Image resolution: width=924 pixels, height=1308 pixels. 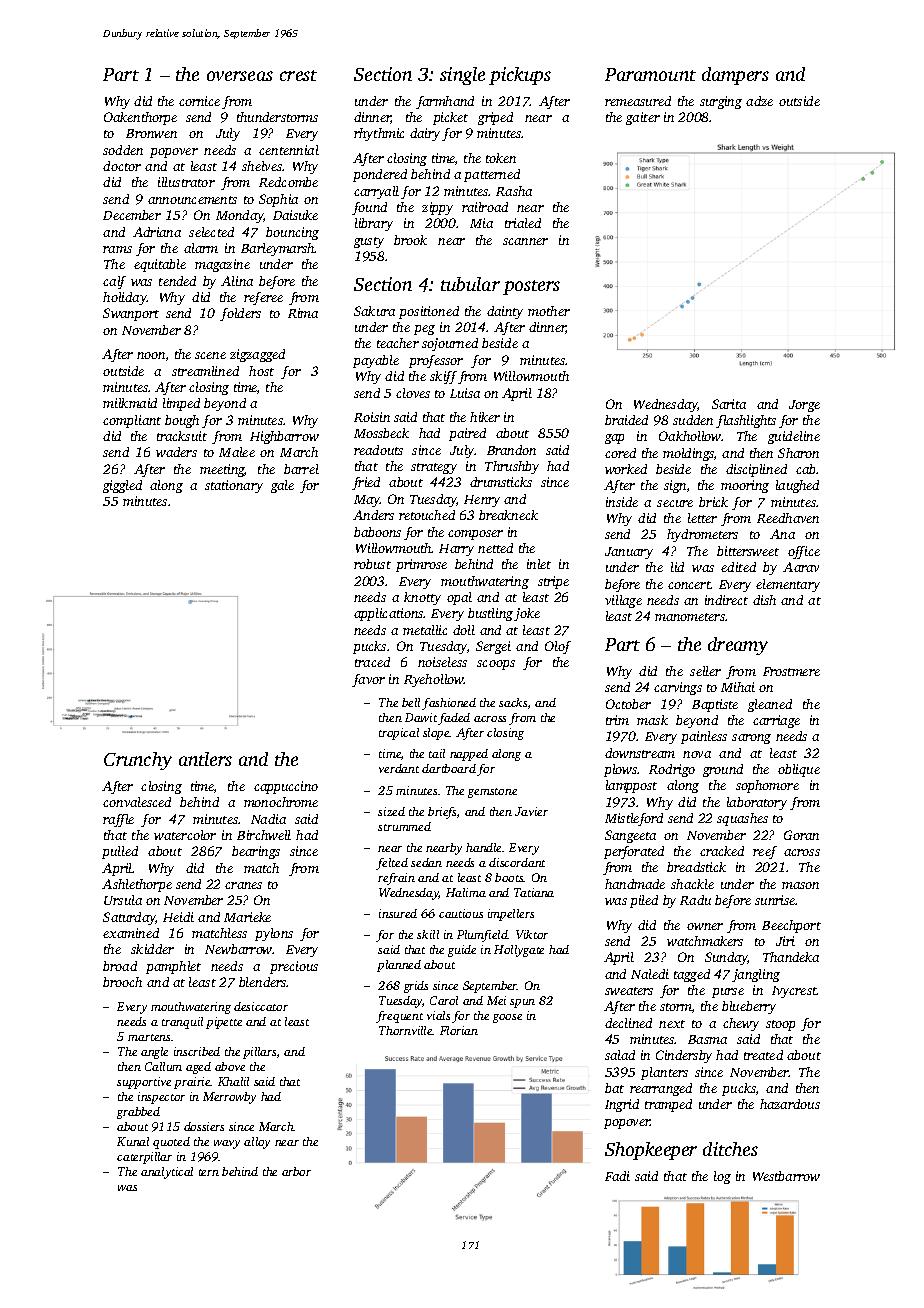 I want to click on sacks, so click(x=513, y=702).
